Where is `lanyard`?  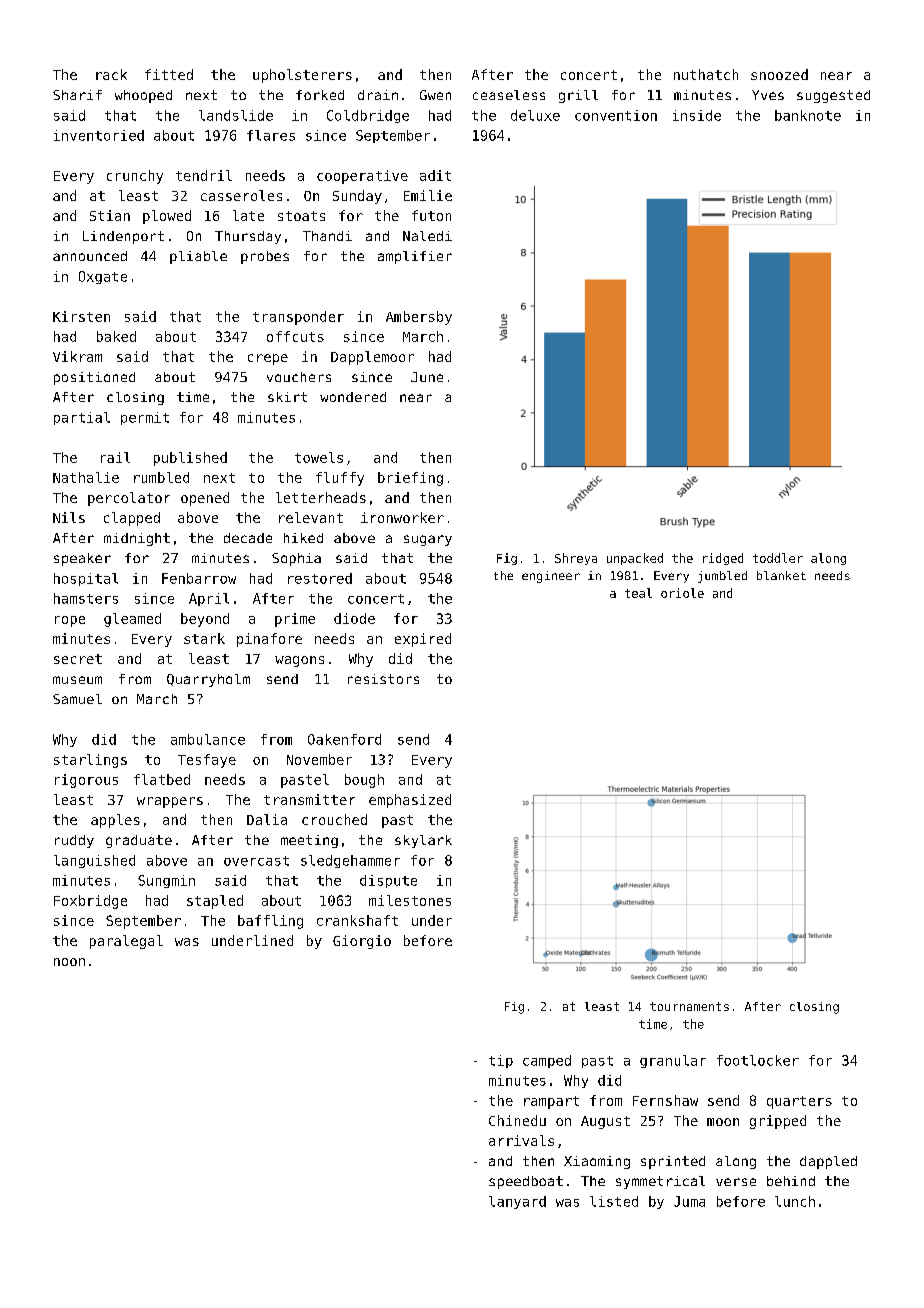 lanyard is located at coordinates (517, 1202).
